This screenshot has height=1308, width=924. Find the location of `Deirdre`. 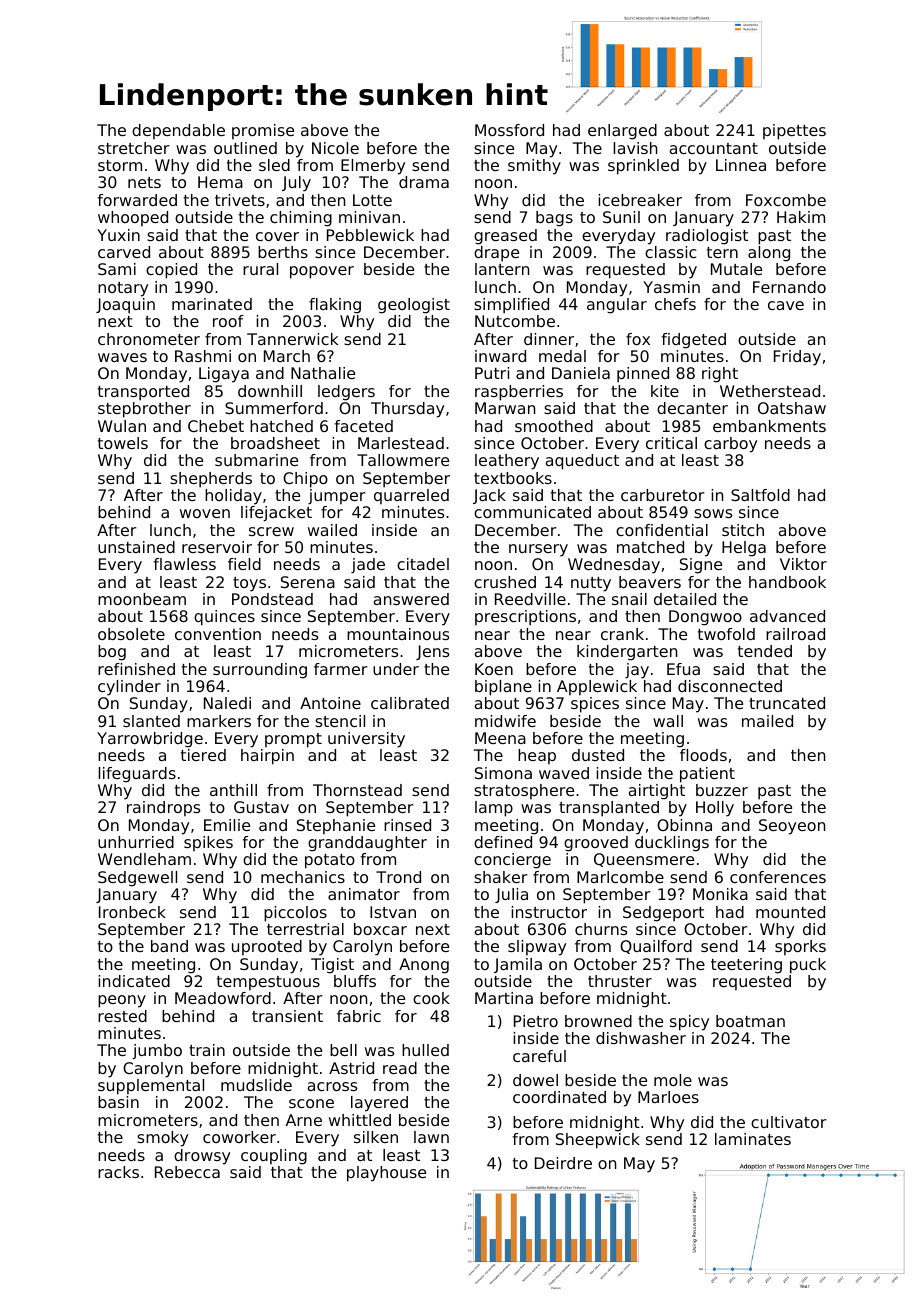

Deirdre is located at coordinates (563, 1163).
